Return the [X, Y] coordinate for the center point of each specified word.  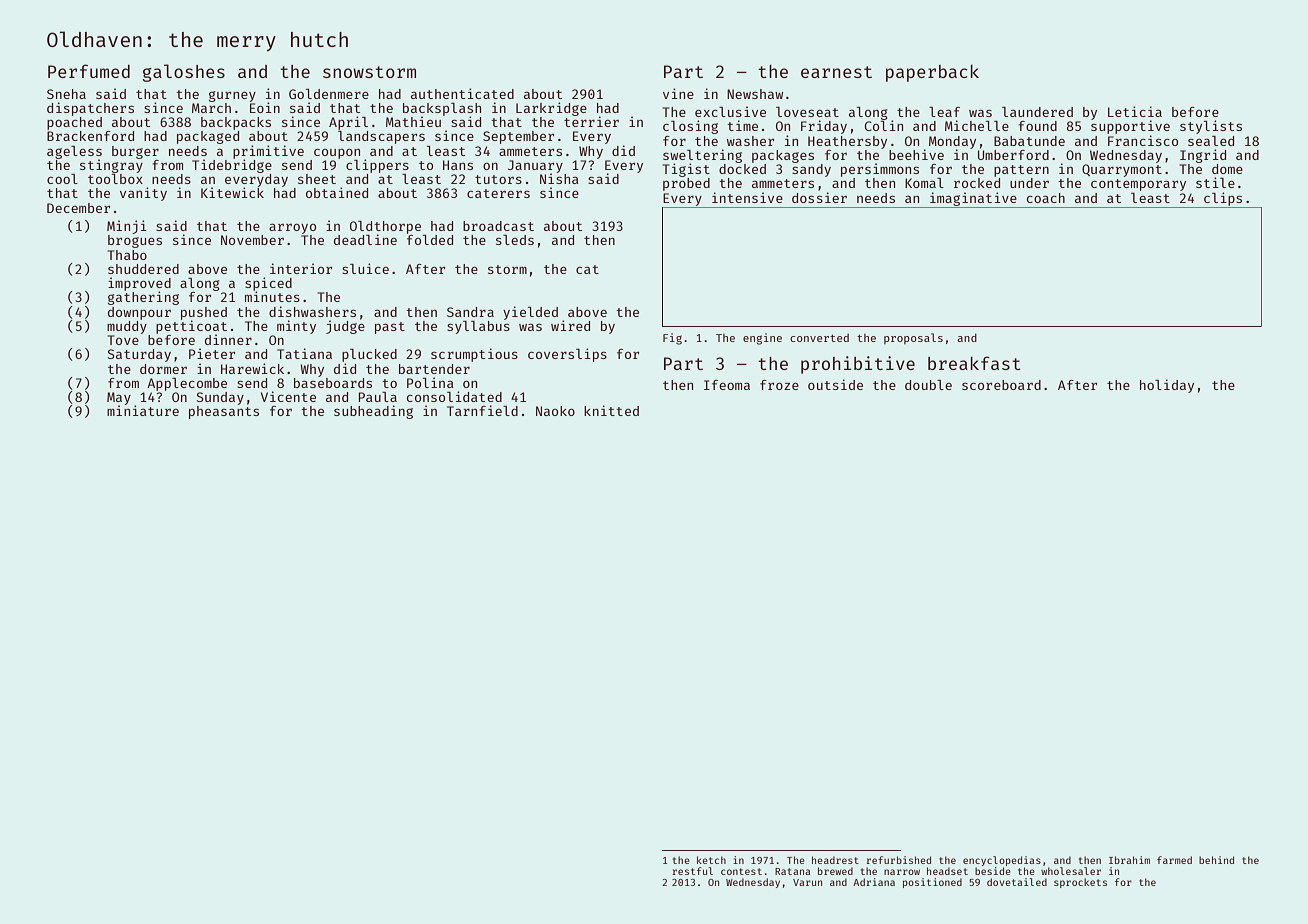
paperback [932, 73]
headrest [835, 860]
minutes [272, 296]
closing [690, 127]
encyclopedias [1002, 861]
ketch [711, 860]
